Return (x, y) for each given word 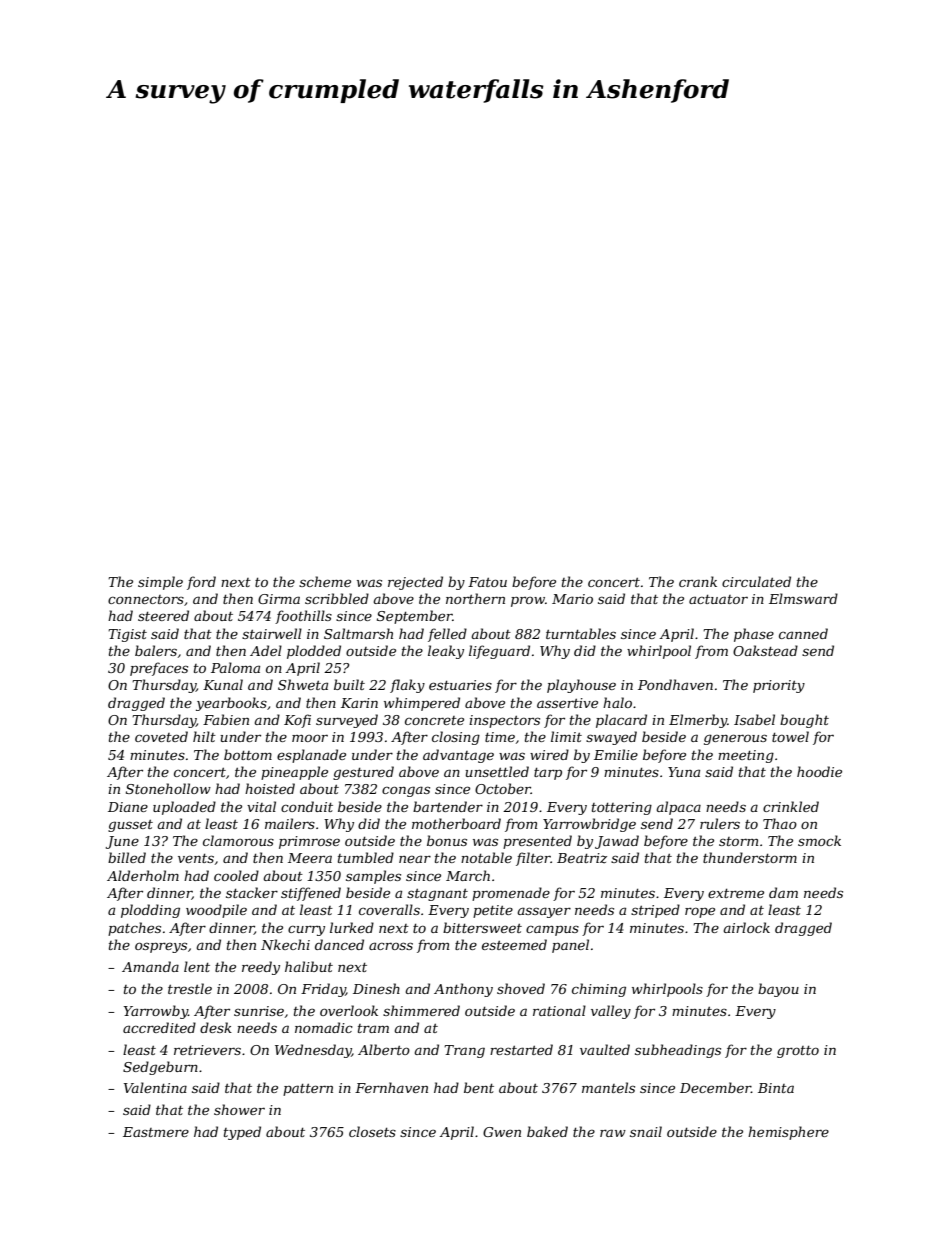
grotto (798, 1052)
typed (242, 1133)
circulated (756, 581)
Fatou (487, 582)
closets (372, 1131)
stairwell (272, 633)
